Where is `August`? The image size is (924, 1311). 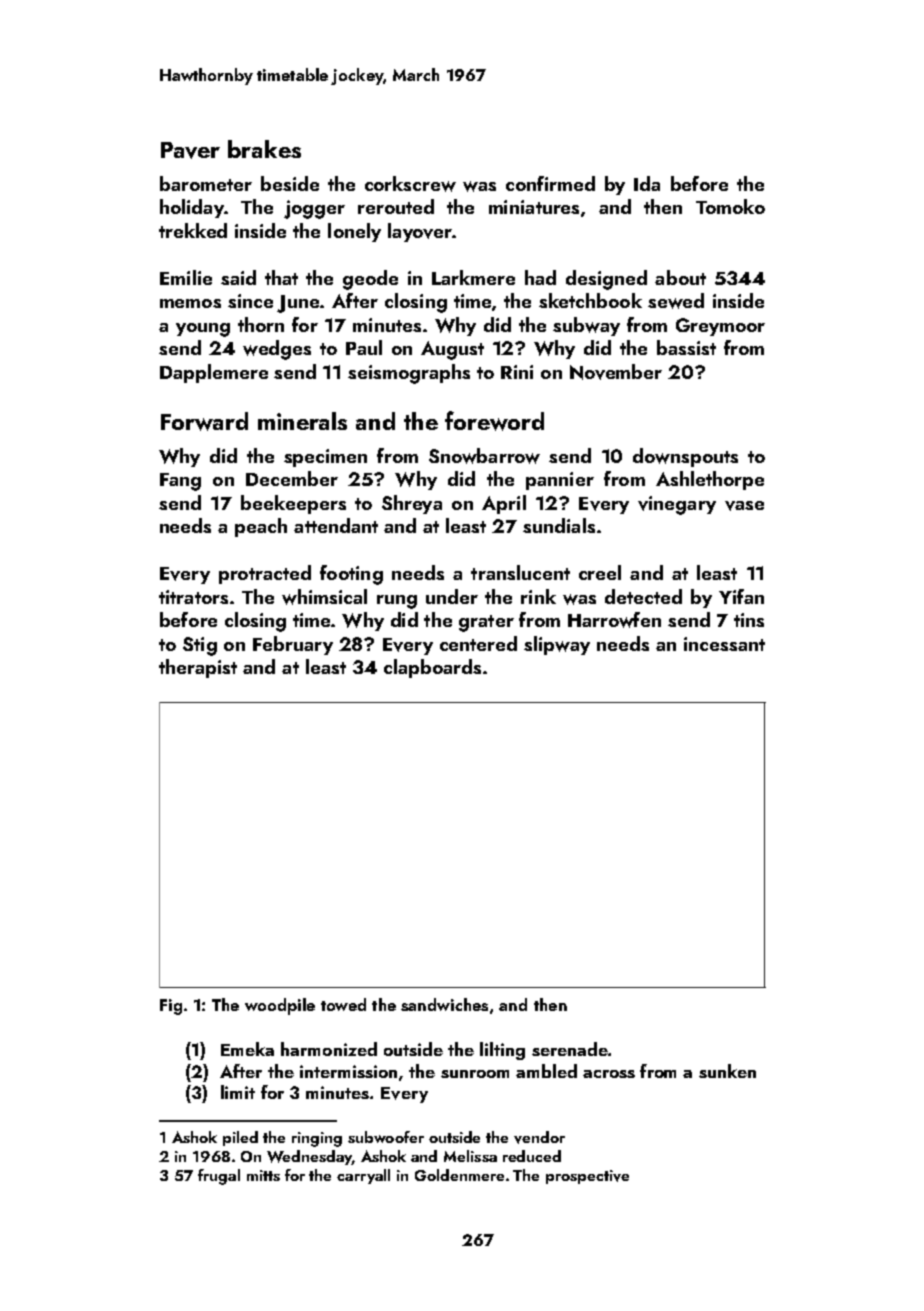 August is located at coordinates (452, 350).
